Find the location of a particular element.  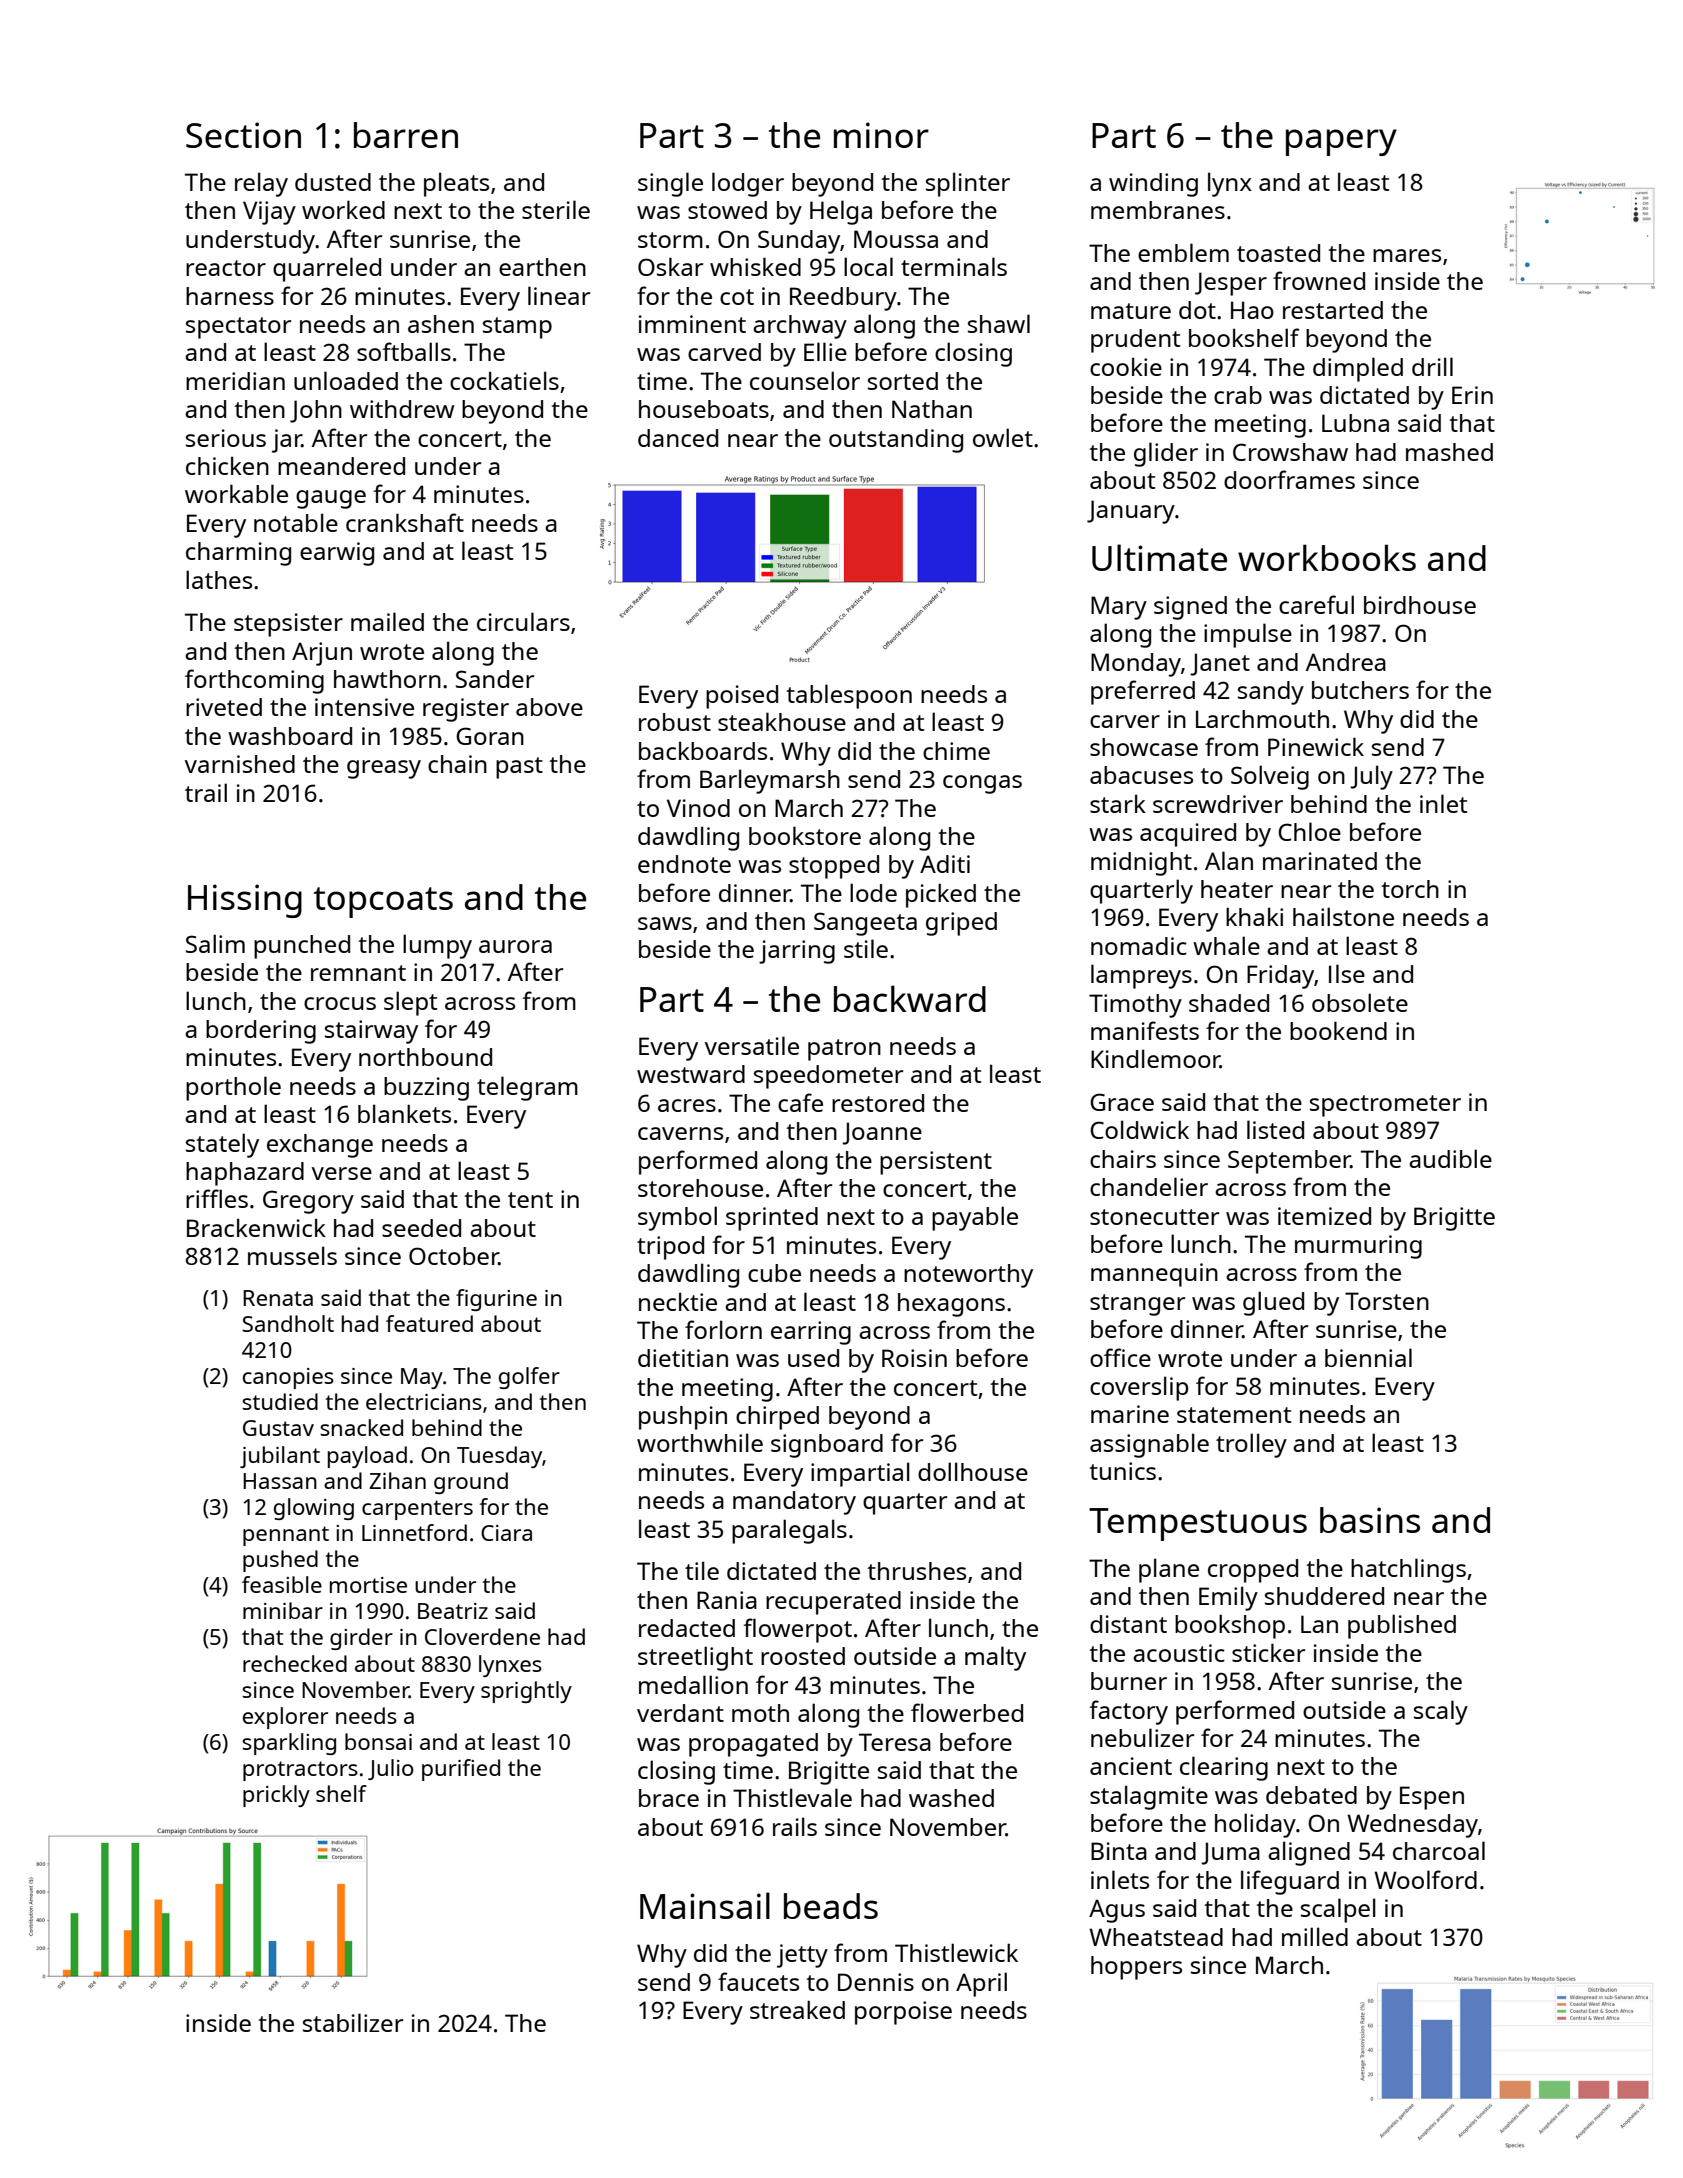

prickly is located at coordinates (276, 1796).
